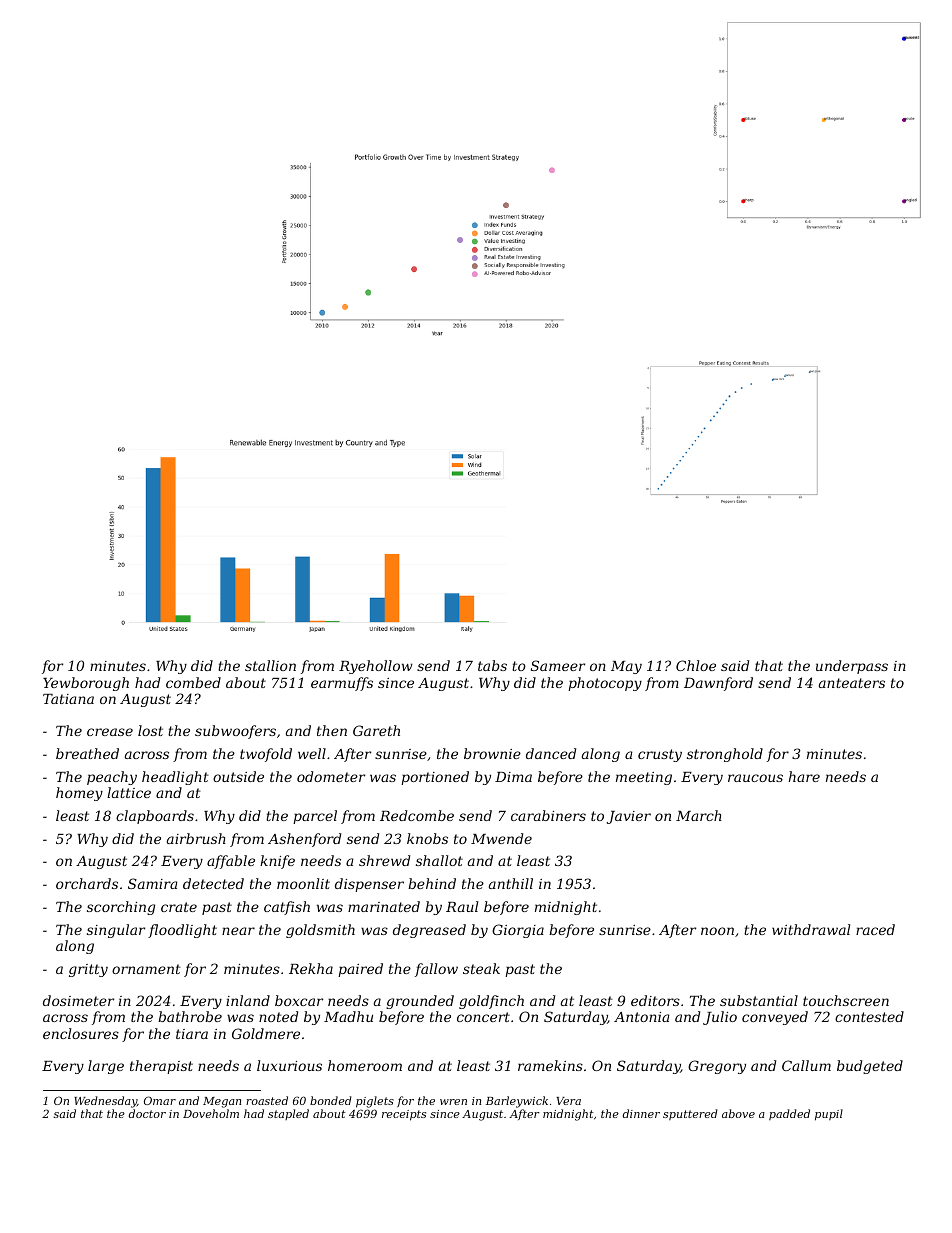  What do you see at coordinates (846, 1000) in the document?
I see `touchscreen` at bounding box center [846, 1000].
